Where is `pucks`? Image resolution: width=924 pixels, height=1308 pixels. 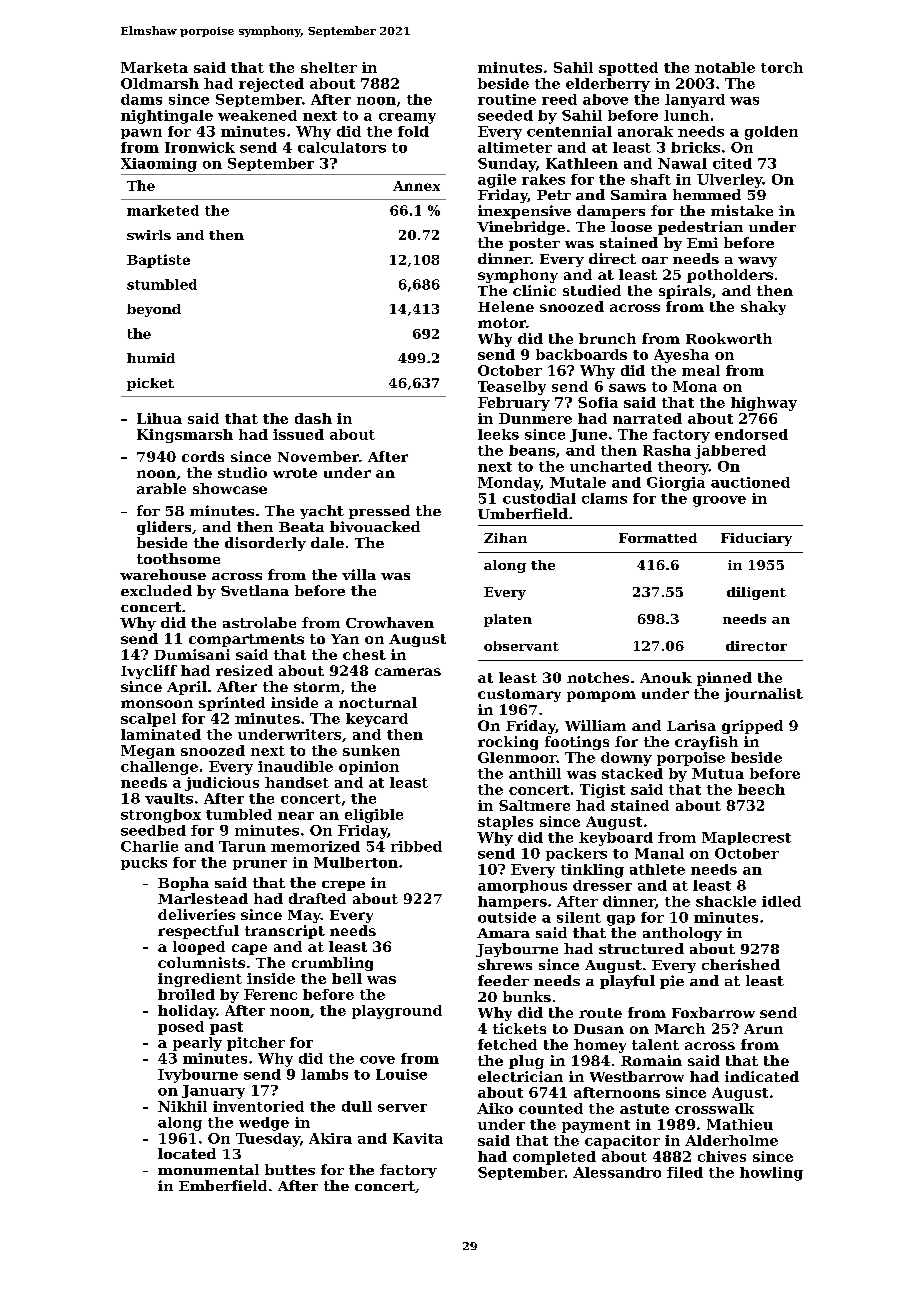 pucks is located at coordinates (144, 863).
